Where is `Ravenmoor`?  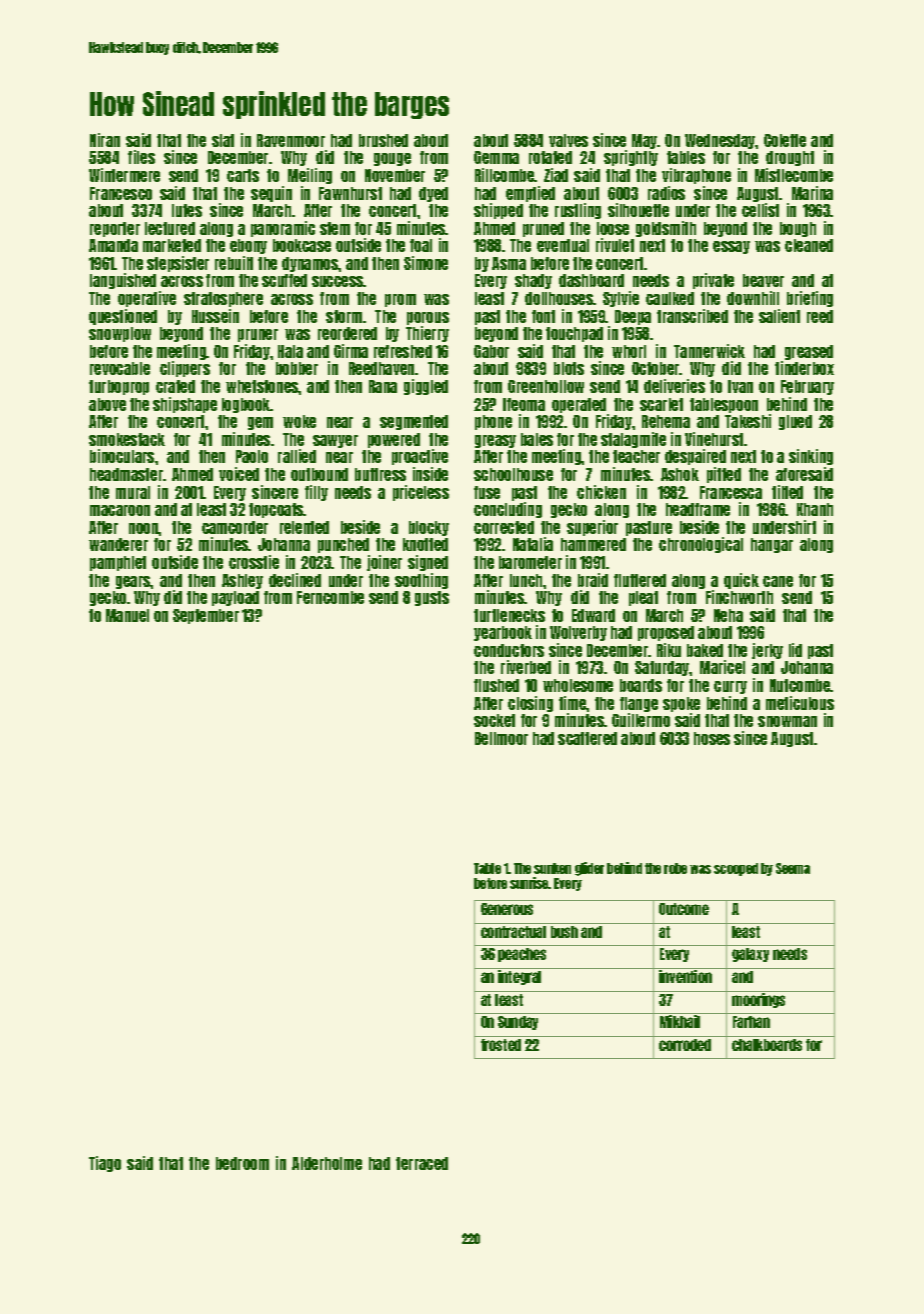 Ravenmoor is located at coordinates (291, 140).
